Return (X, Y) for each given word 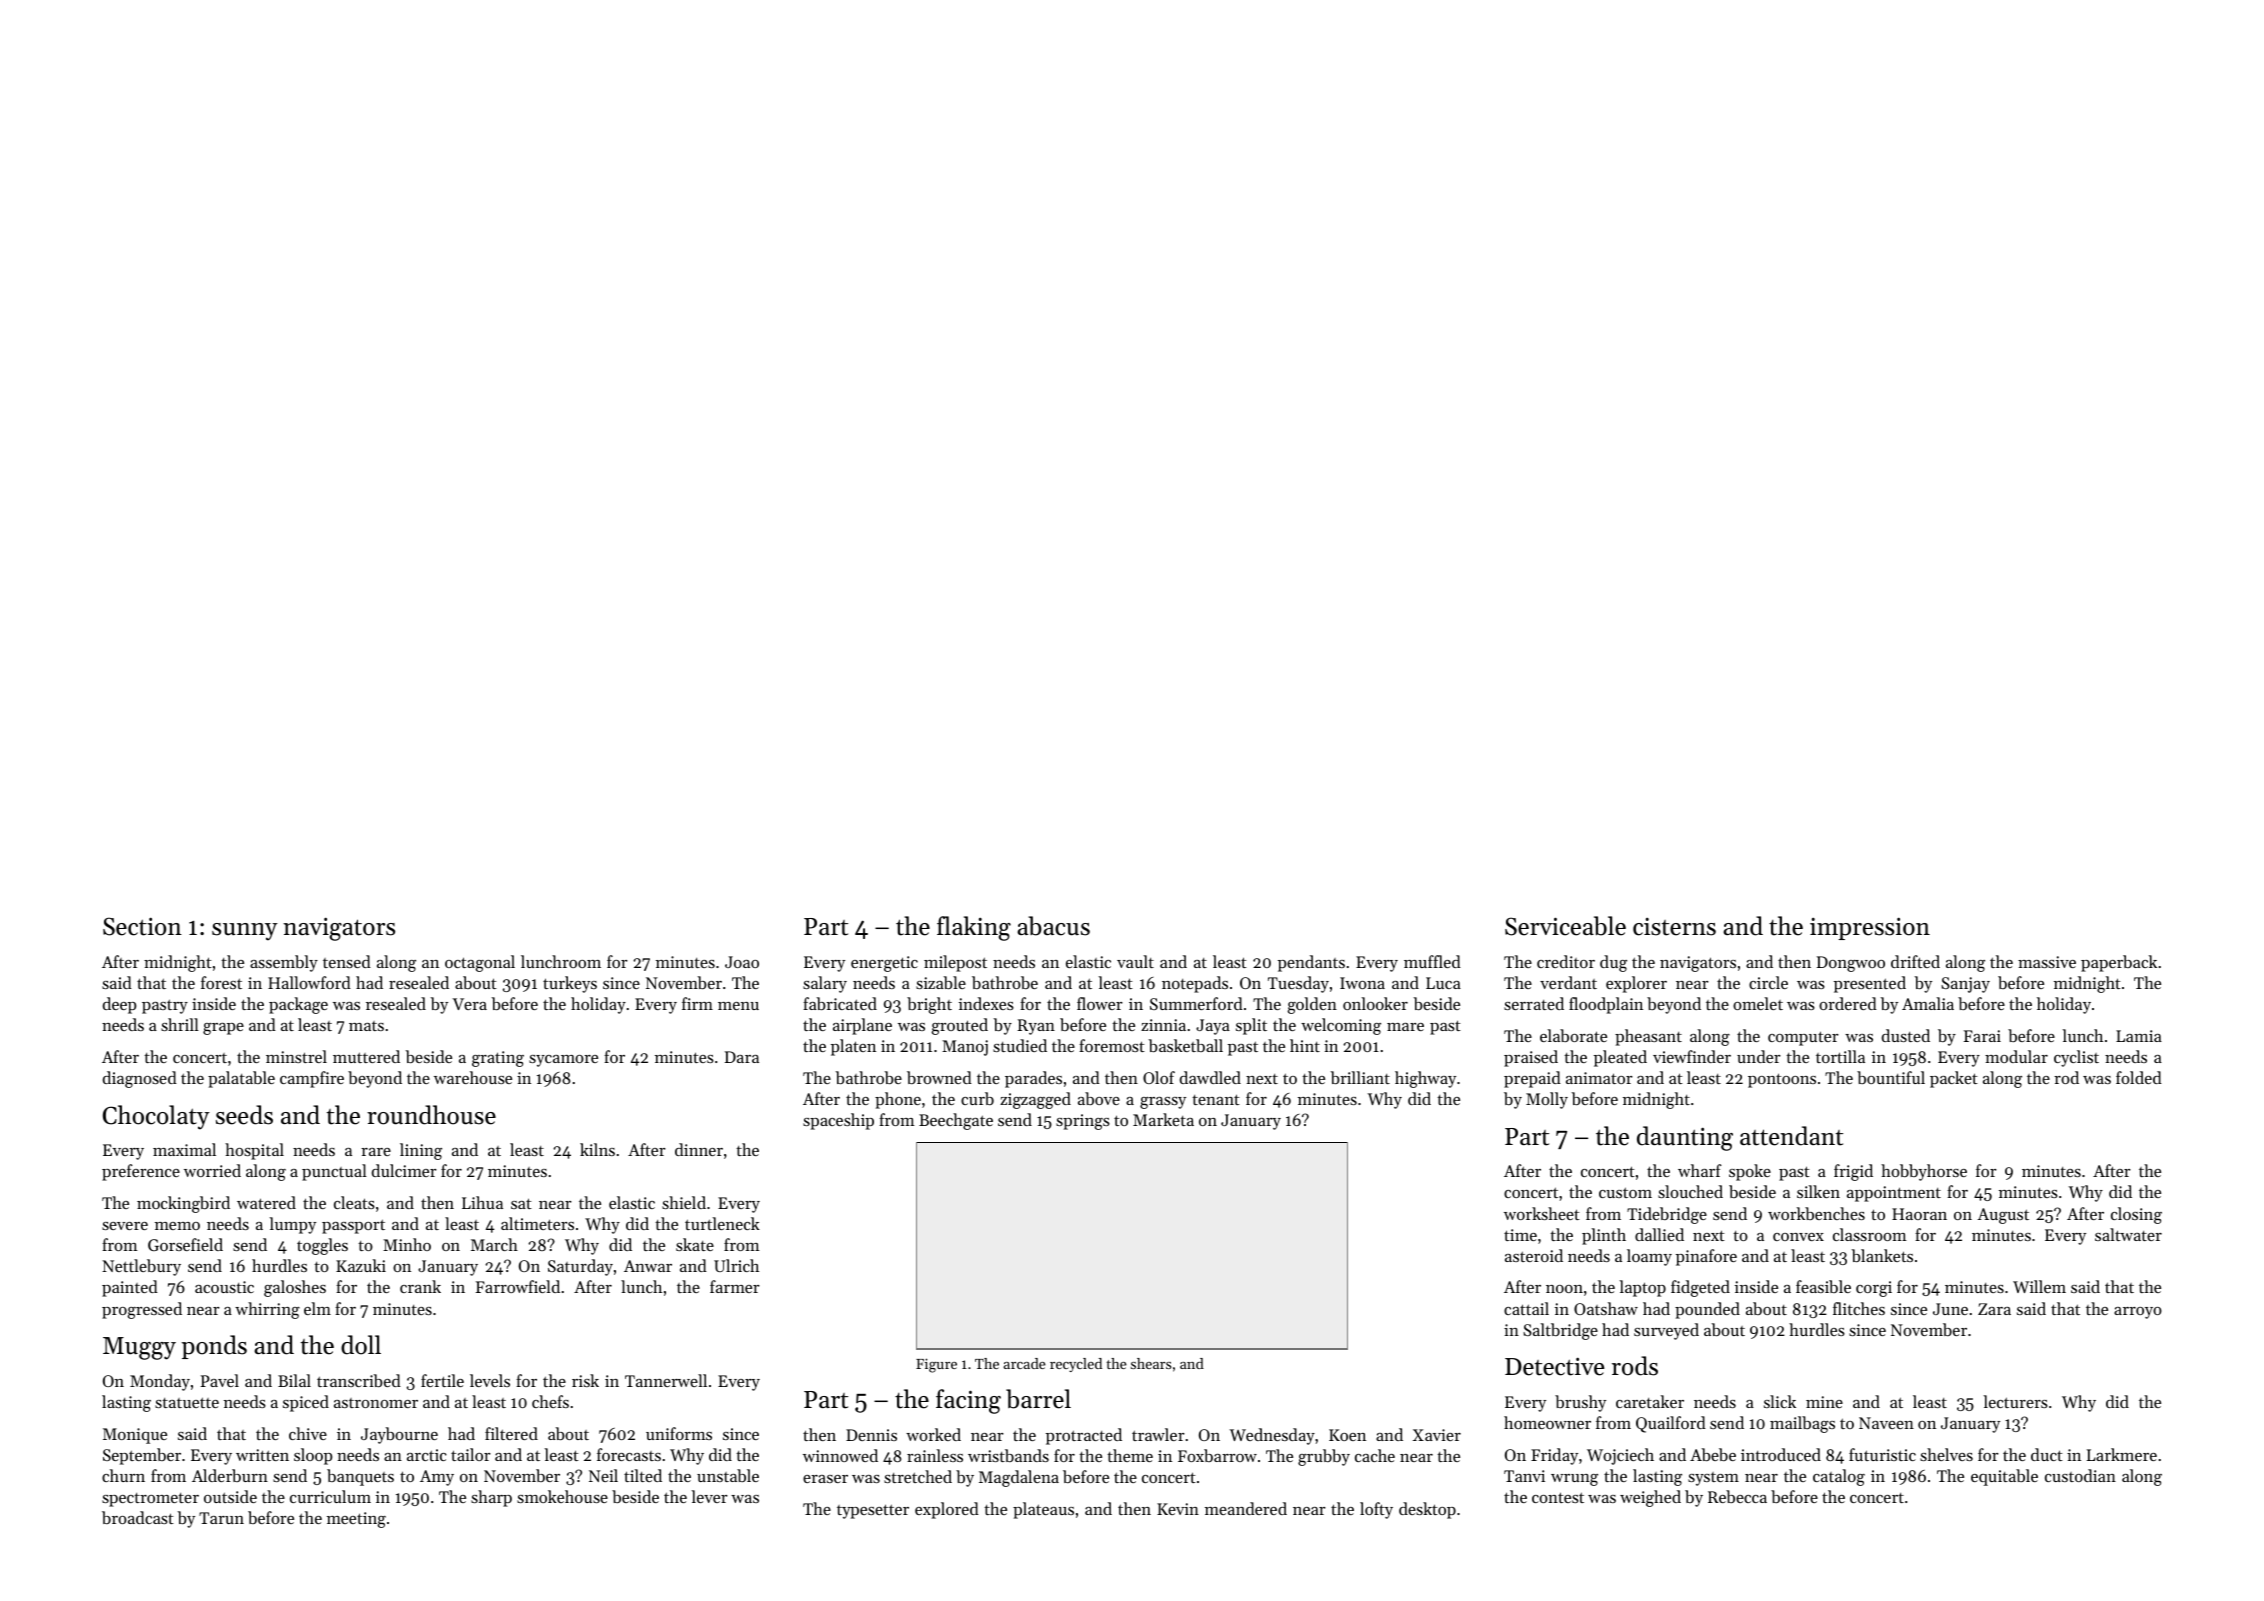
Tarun (221, 1518)
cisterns (1674, 927)
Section (142, 926)
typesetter (873, 1511)
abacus (1053, 926)
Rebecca (1737, 1496)
